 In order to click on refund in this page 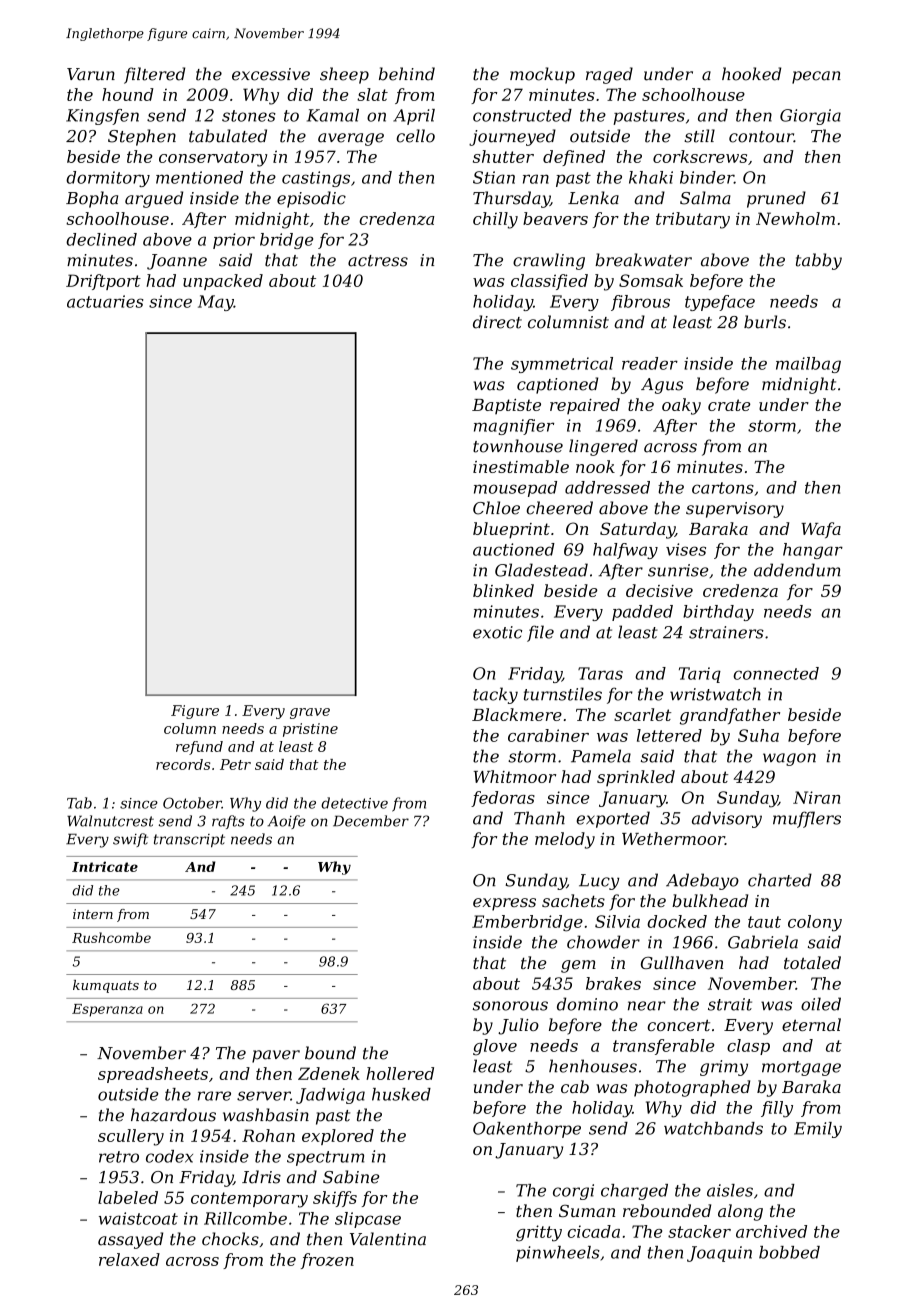, I will do `click(199, 748)`.
